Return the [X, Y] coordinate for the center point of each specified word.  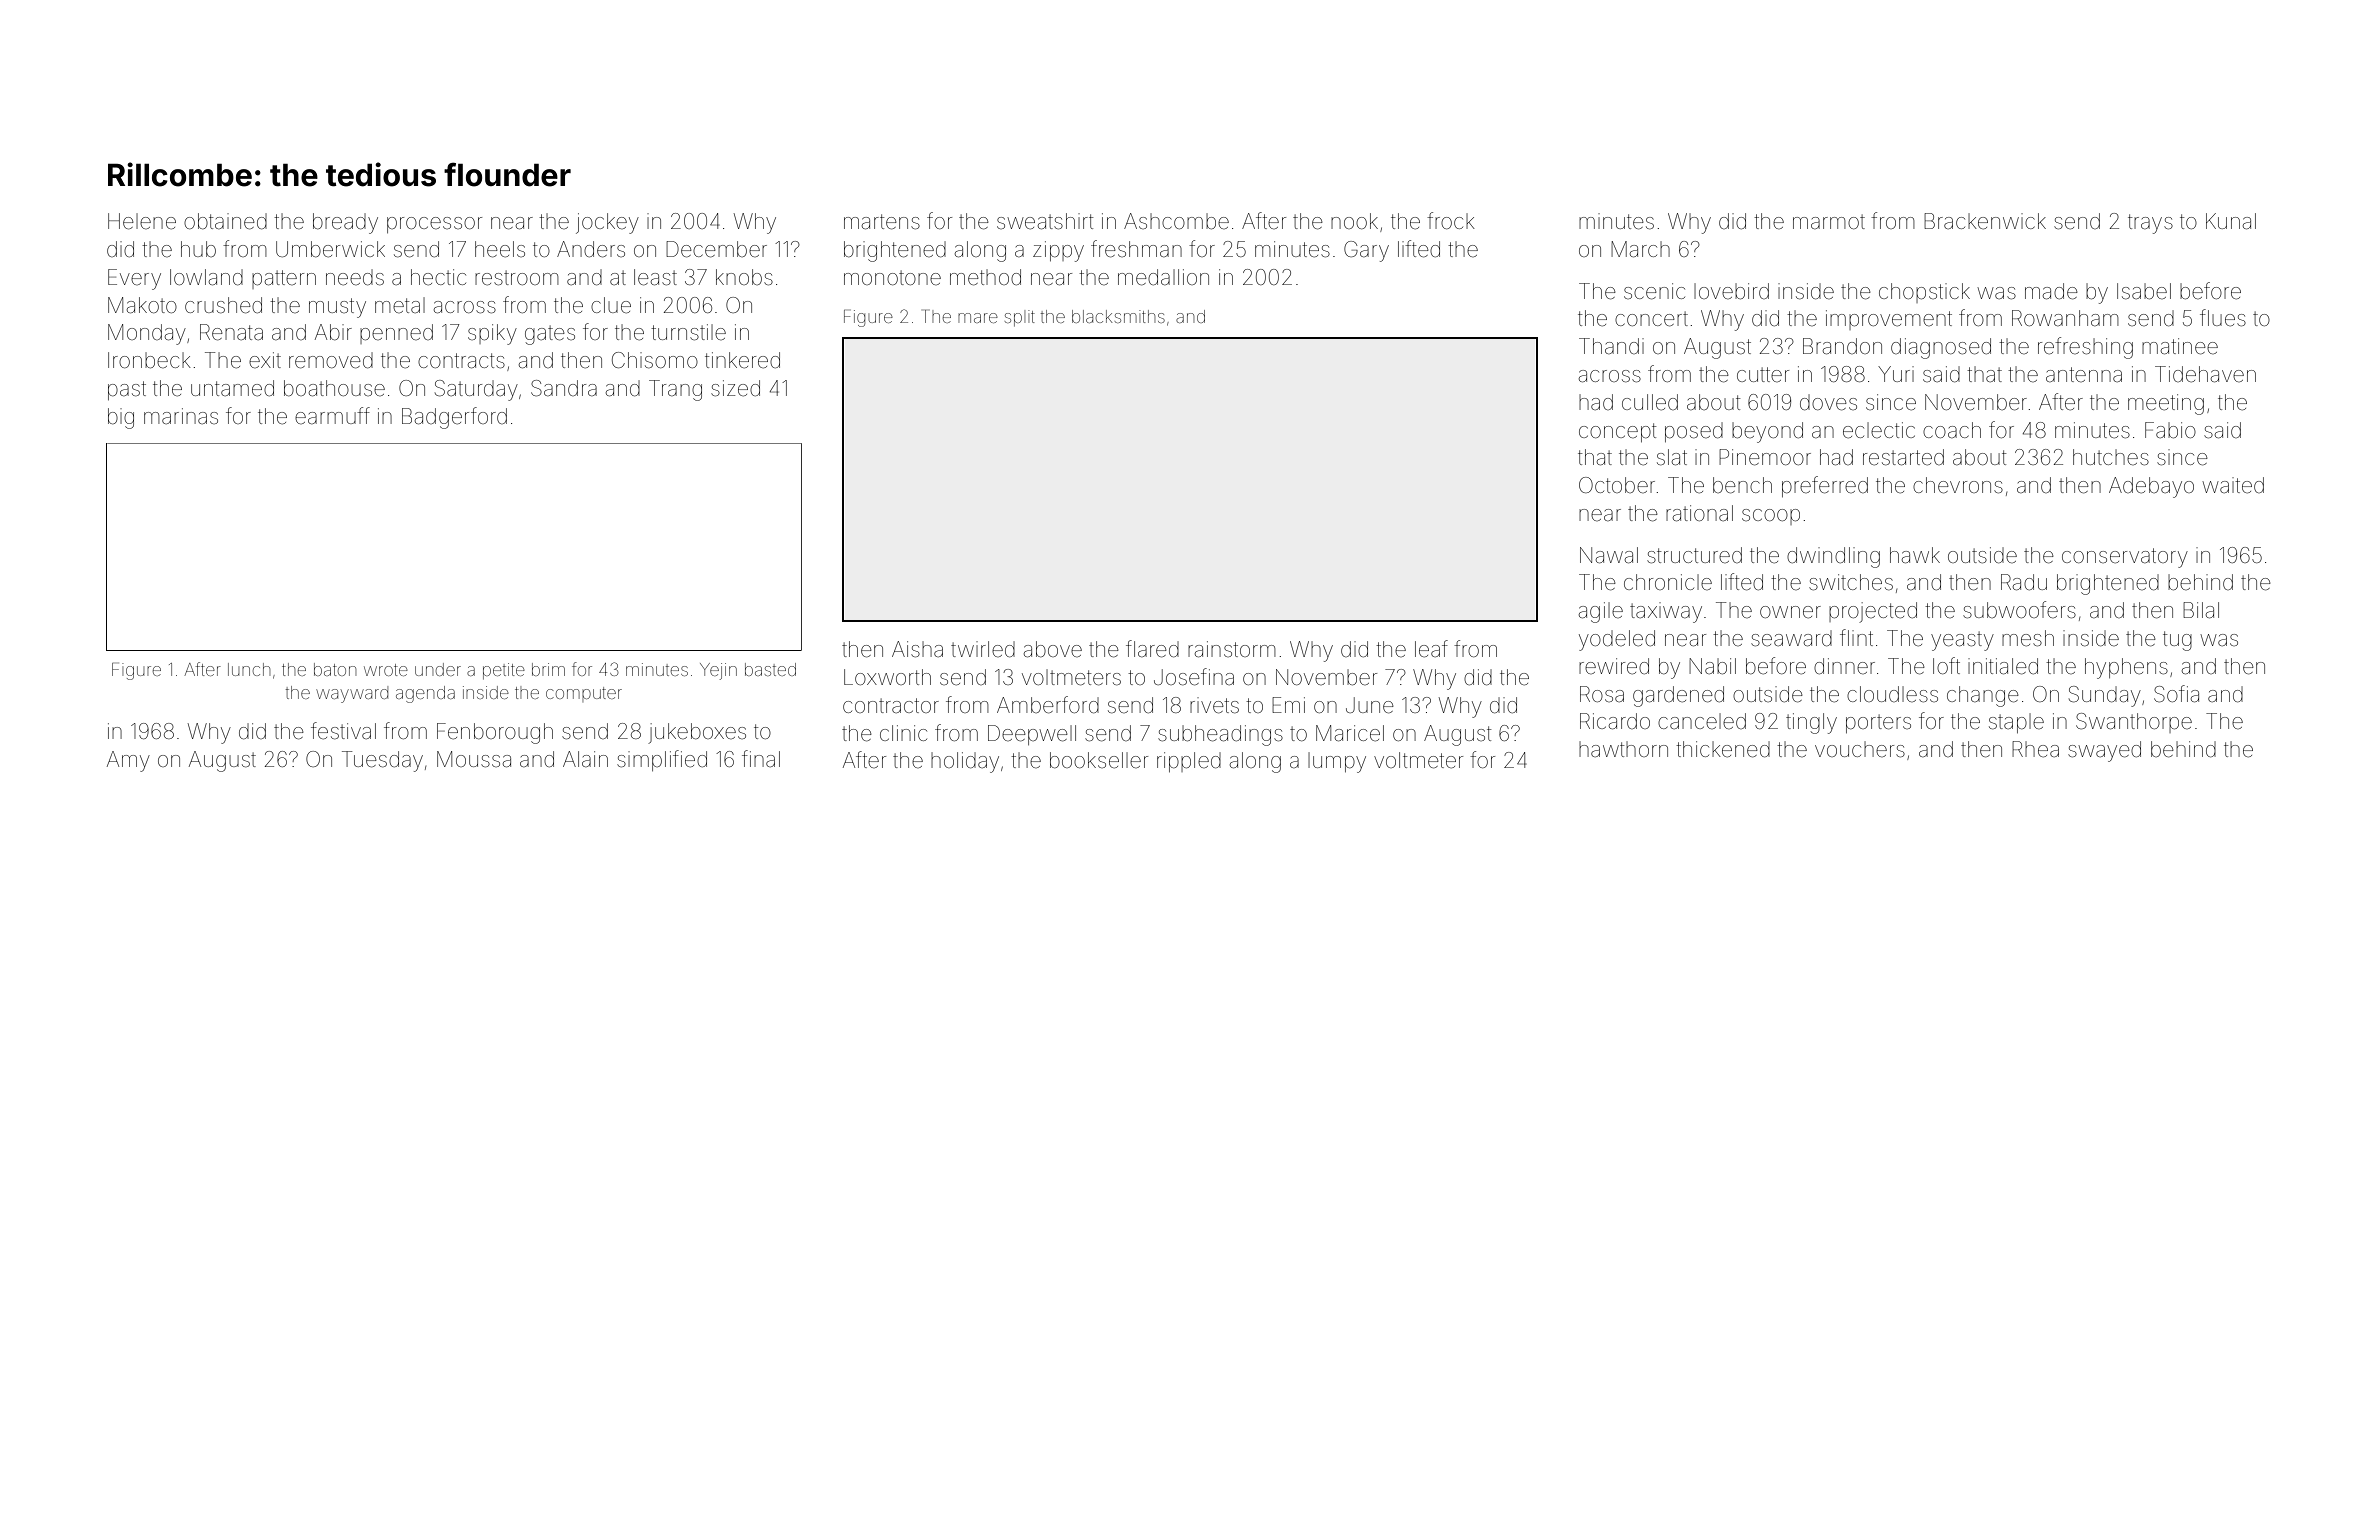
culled [1650, 402]
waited [2233, 485]
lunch [249, 669]
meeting [2166, 404]
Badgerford [454, 418]
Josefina [1194, 677]
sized [735, 388]
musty [337, 308]
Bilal [2201, 610]
